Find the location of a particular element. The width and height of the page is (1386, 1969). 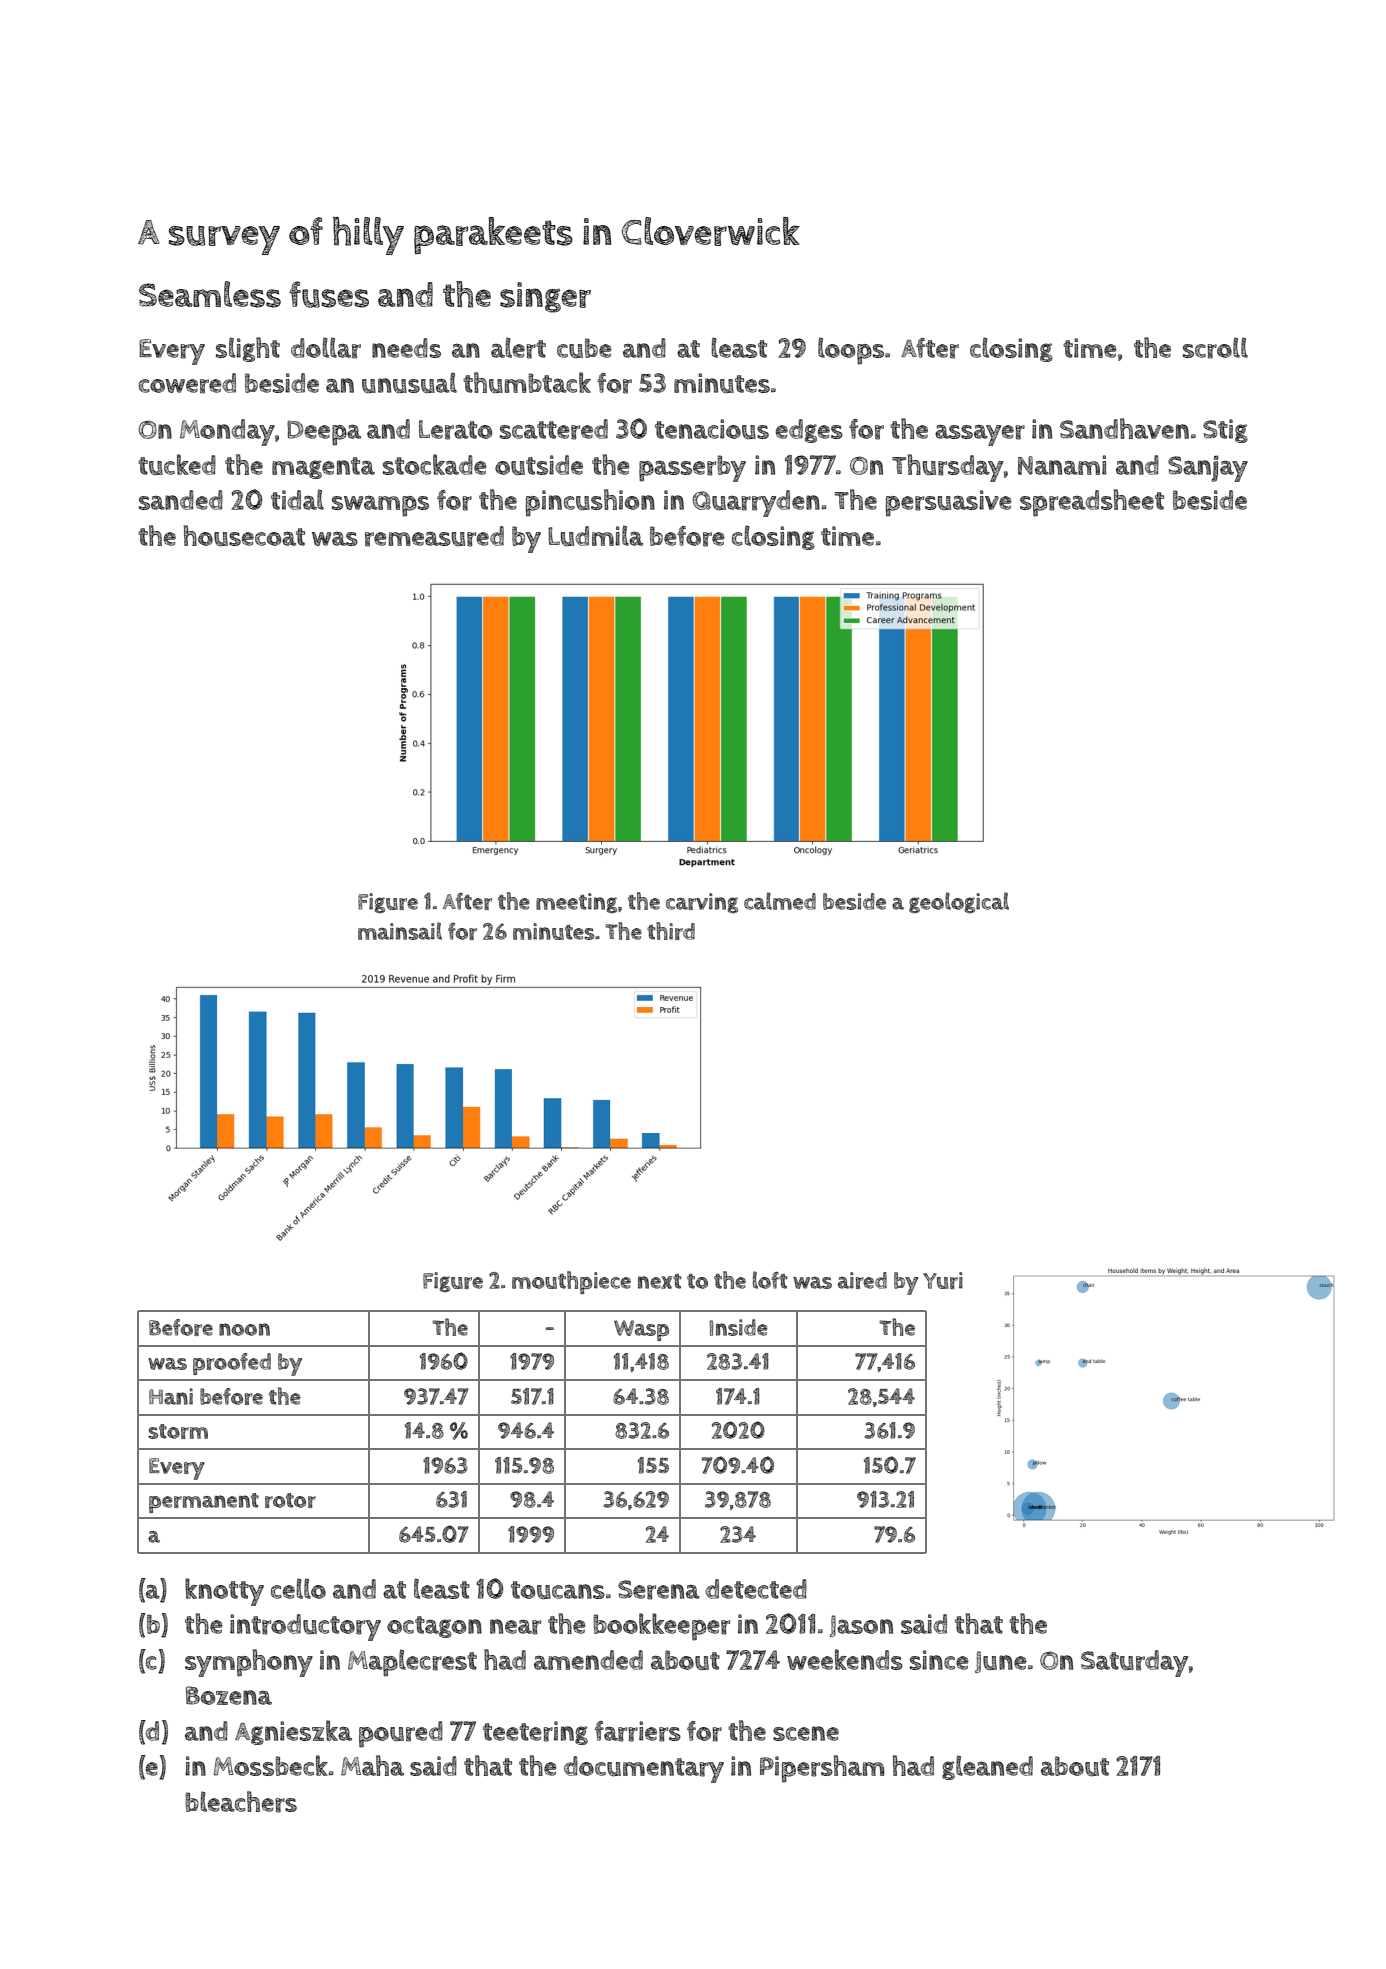

noon is located at coordinates (244, 1329).
